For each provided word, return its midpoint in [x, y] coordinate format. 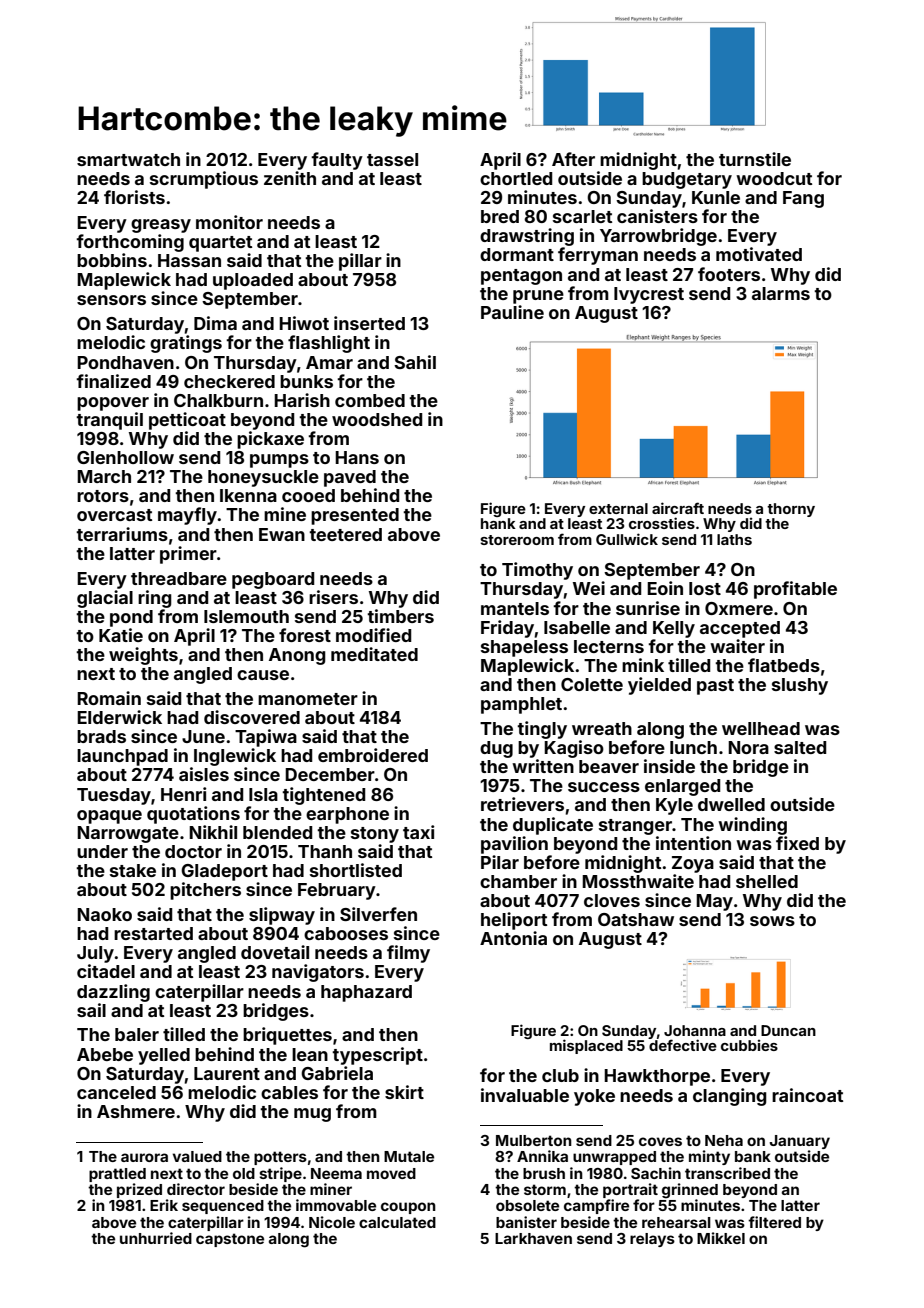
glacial [105, 599]
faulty [337, 161]
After [573, 159]
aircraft [678, 508]
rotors [103, 496]
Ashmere [136, 1111]
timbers [400, 616]
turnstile [755, 159]
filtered [774, 1222]
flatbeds [784, 665]
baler [137, 1034]
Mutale [409, 1156]
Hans [357, 457]
